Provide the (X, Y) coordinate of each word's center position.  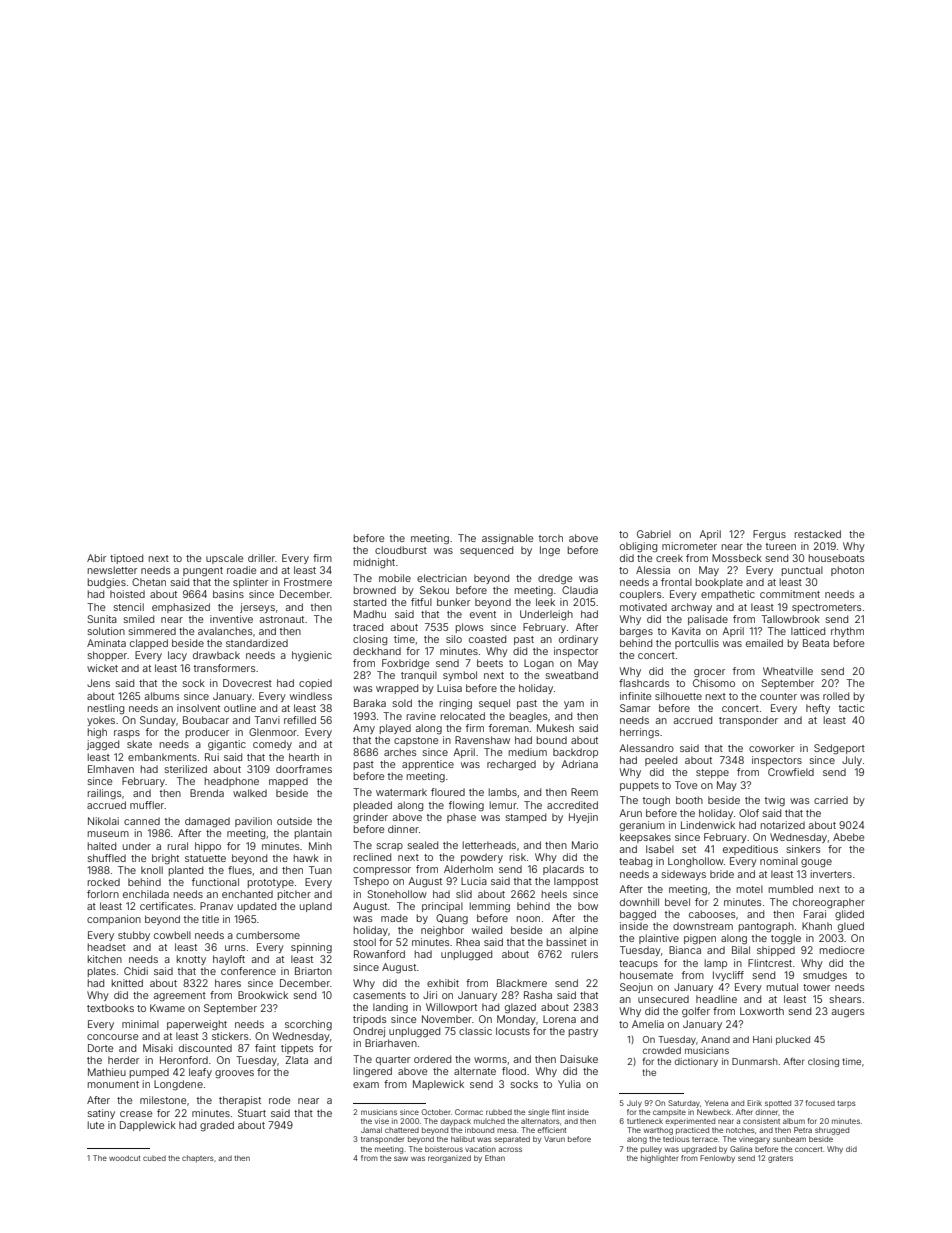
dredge (555, 579)
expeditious (750, 850)
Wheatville (788, 671)
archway (691, 608)
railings (104, 794)
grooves (234, 1074)
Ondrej (369, 1032)
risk (518, 857)
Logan (539, 664)
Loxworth (762, 1011)
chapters (198, 1159)
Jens (98, 683)
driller (261, 558)
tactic (851, 708)
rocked (104, 882)
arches (400, 752)
